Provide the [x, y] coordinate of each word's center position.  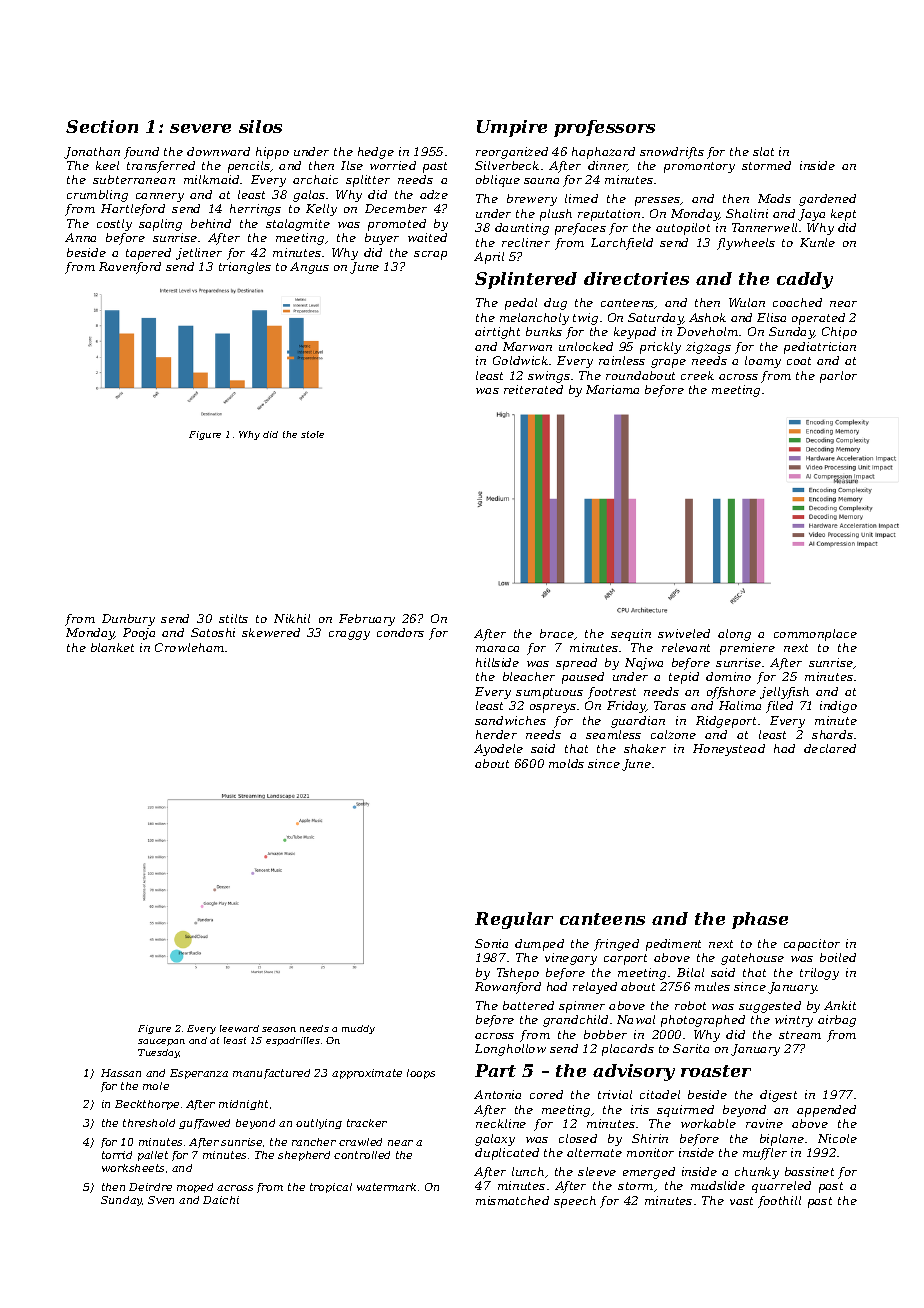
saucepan [161, 1042]
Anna [80, 237]
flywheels [746, 244]
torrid [117, 1155]
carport [625, 959]
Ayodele [498, 750]
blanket [112, 647]
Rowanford [508, 988]
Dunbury [128, 620]
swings [549, 377]
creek [697, 375]
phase [760, 920]
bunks [544, 331]
